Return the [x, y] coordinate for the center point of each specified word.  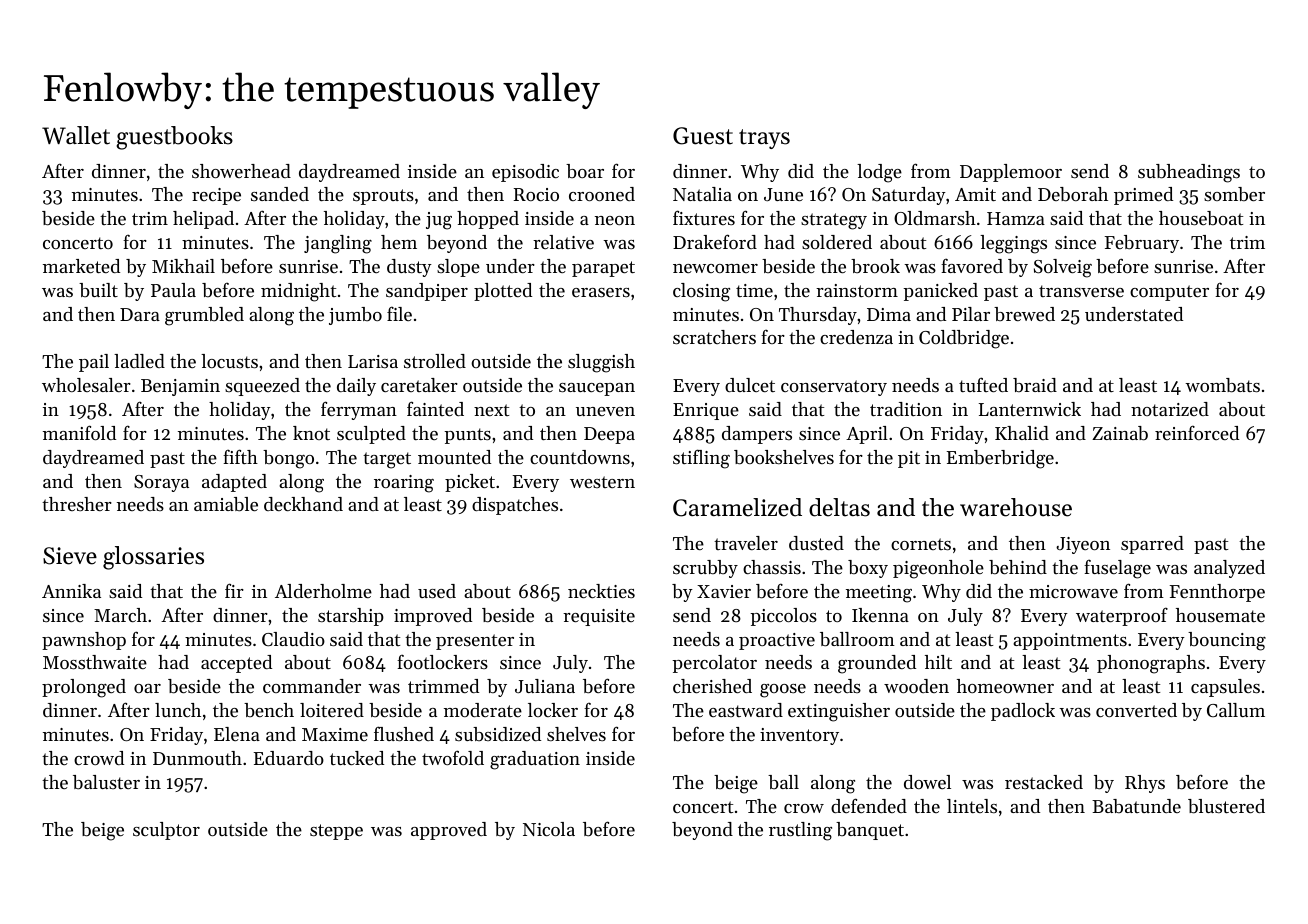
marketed [81, 266]
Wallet [76, 135]
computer [1169, 293]
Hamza [1016, 218]
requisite [599, 617]
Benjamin [180, 387]
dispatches [515, 506]
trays [764, 139]
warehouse [1016, 507]
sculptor [166, 831]
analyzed [1229, 569]
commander [312, 686]
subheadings [1189, 173]
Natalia [702, 194]
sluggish [601, 363]
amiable [226, 504]
